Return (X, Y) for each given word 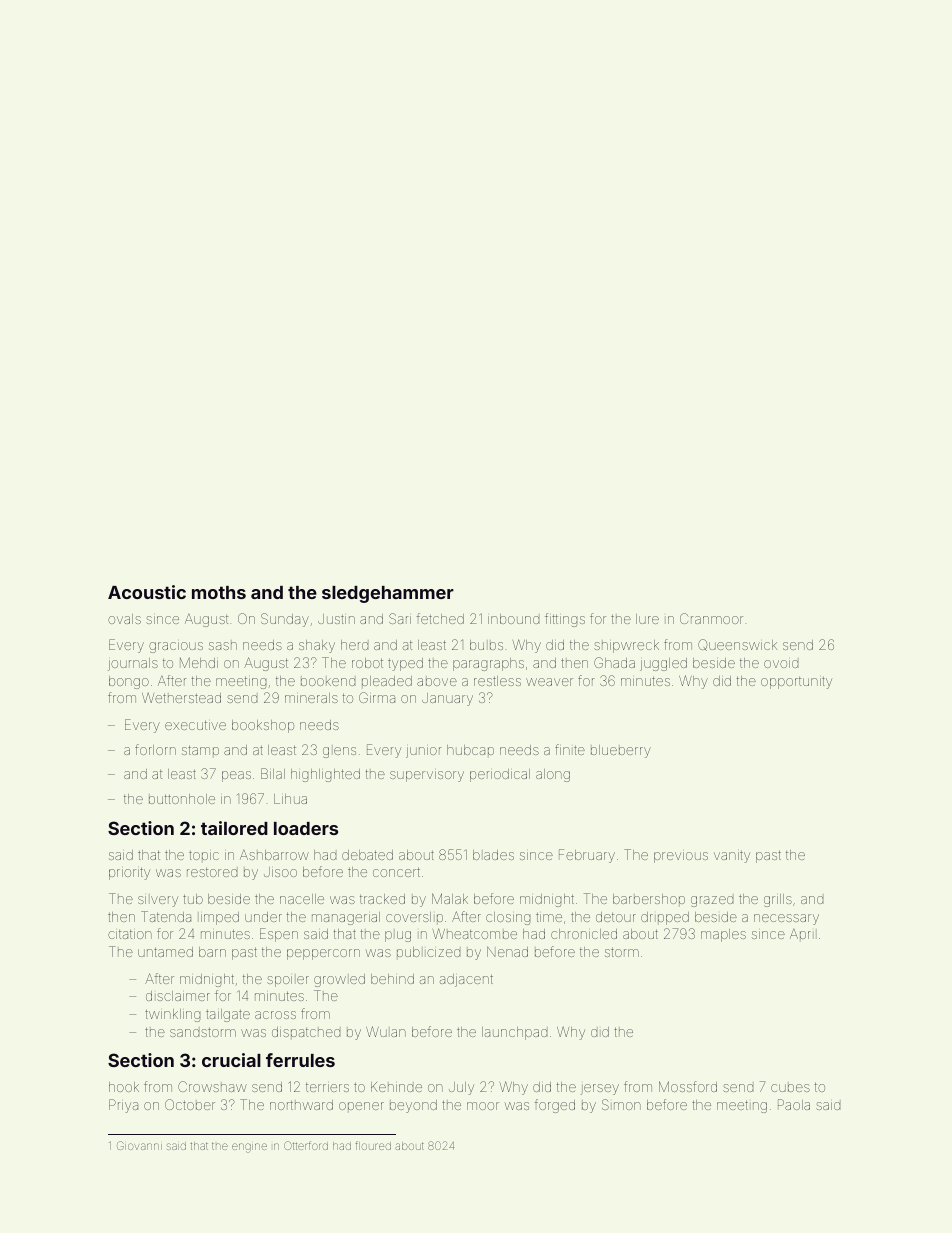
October (190, 1104)
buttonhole (182, 799)
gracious (176, 647)
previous (681, 857)
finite (570, 749)
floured (373, 1145)
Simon (621, 1104)
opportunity (796, 683)
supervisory (427, 776)
